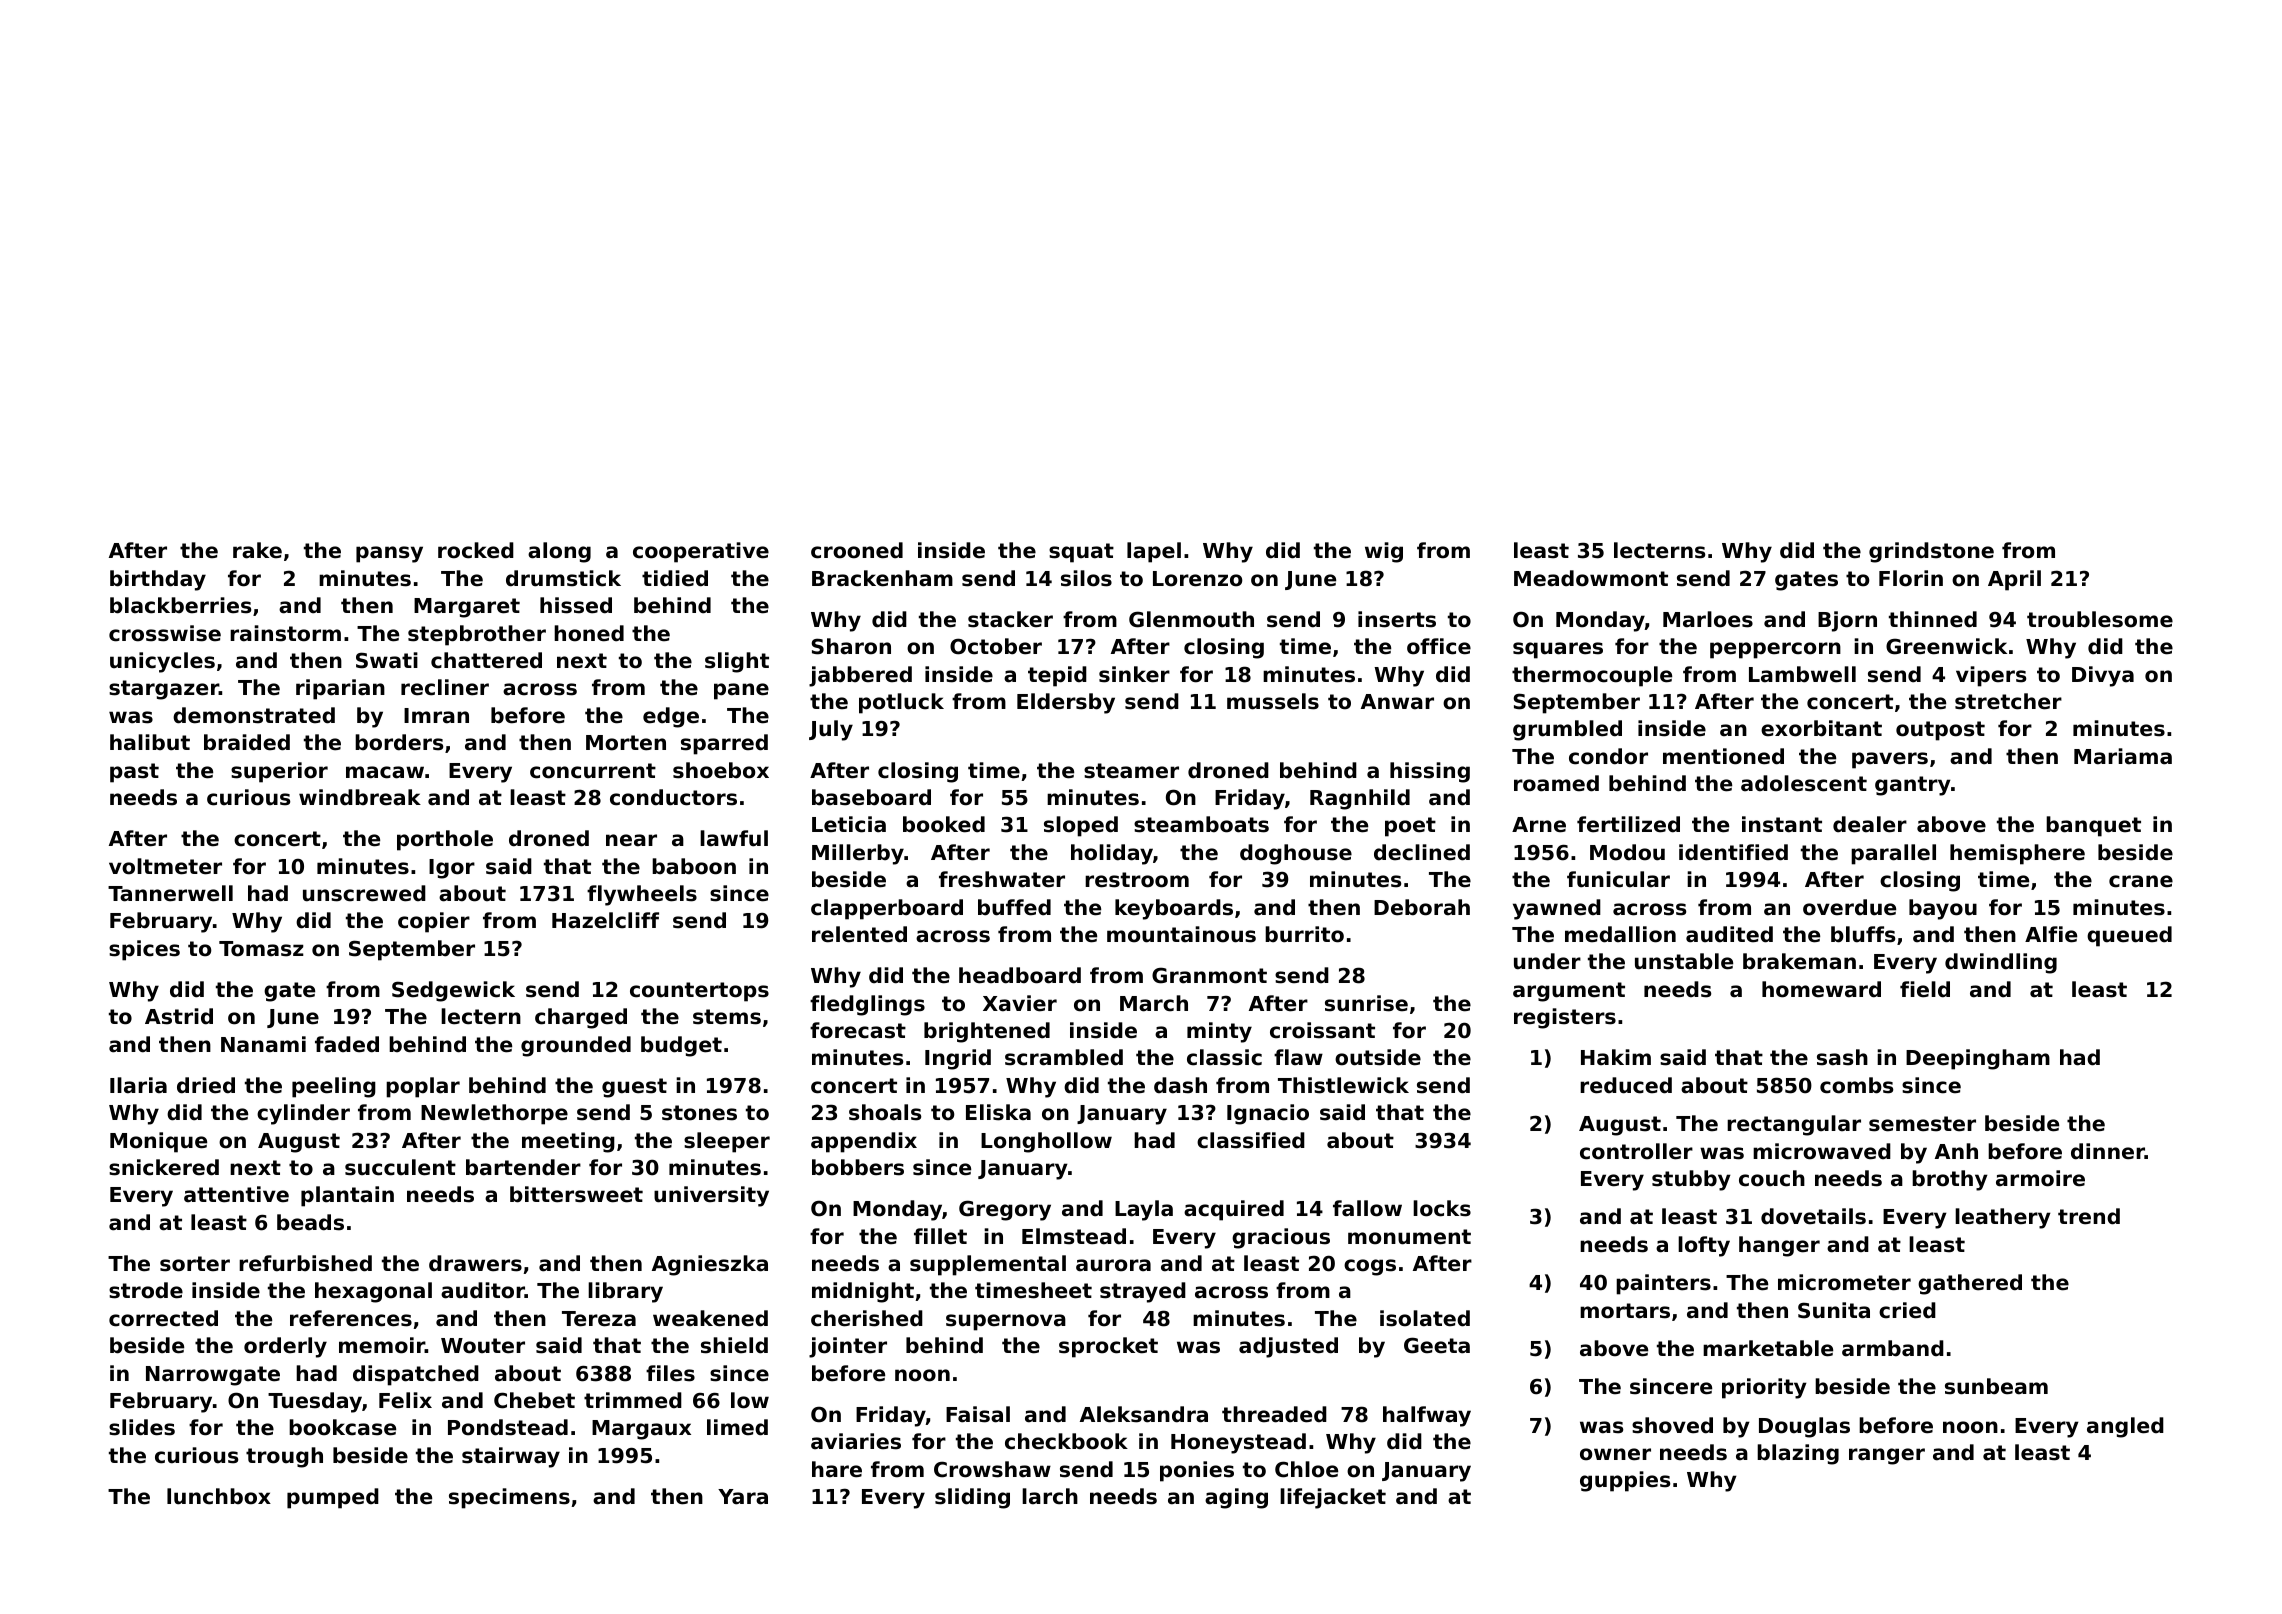 This document has height=1614, width=2282. Describe the element at coordinates (1234, 1210) in the document. I see `acquired` at that location.
